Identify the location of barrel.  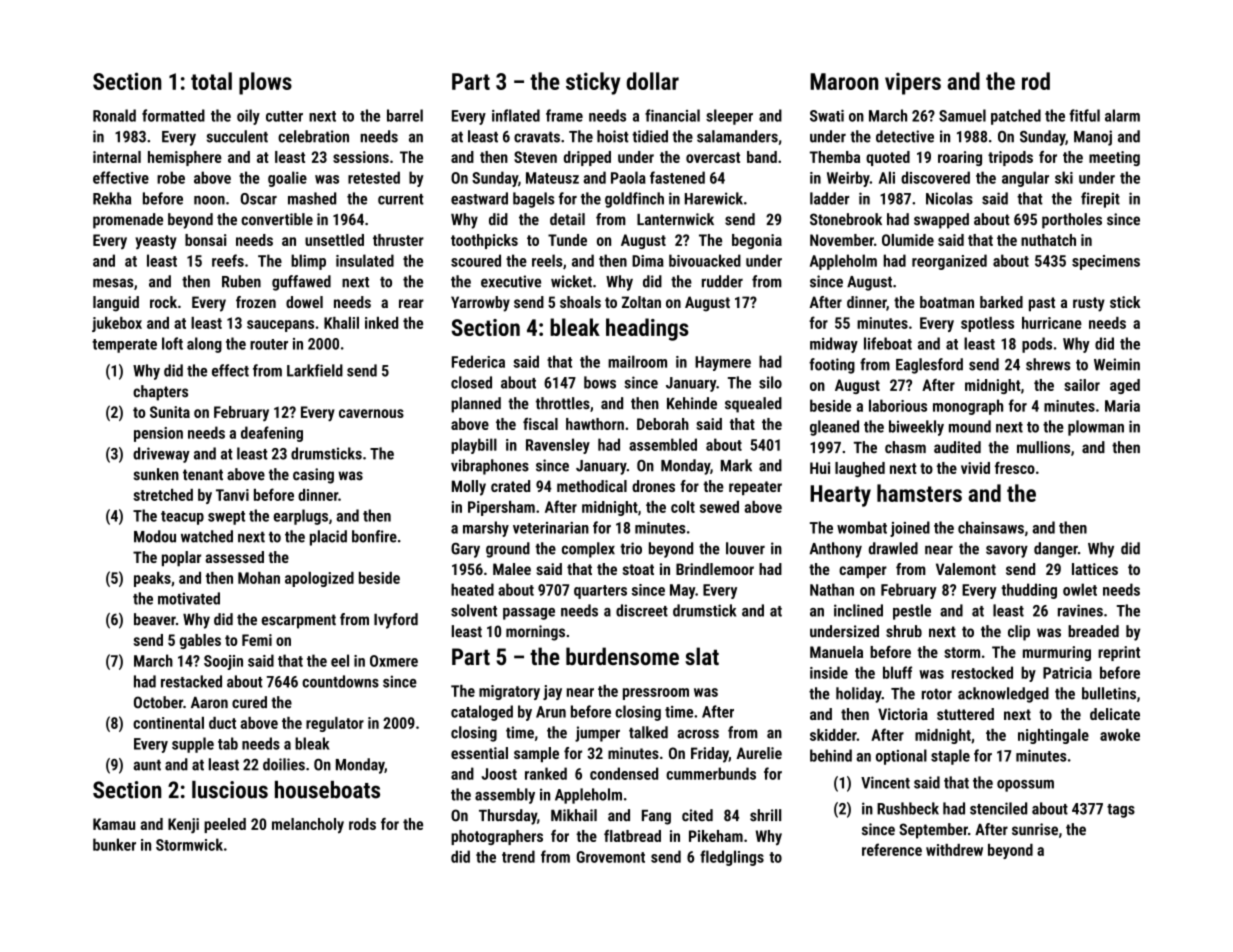
(405, 115).
